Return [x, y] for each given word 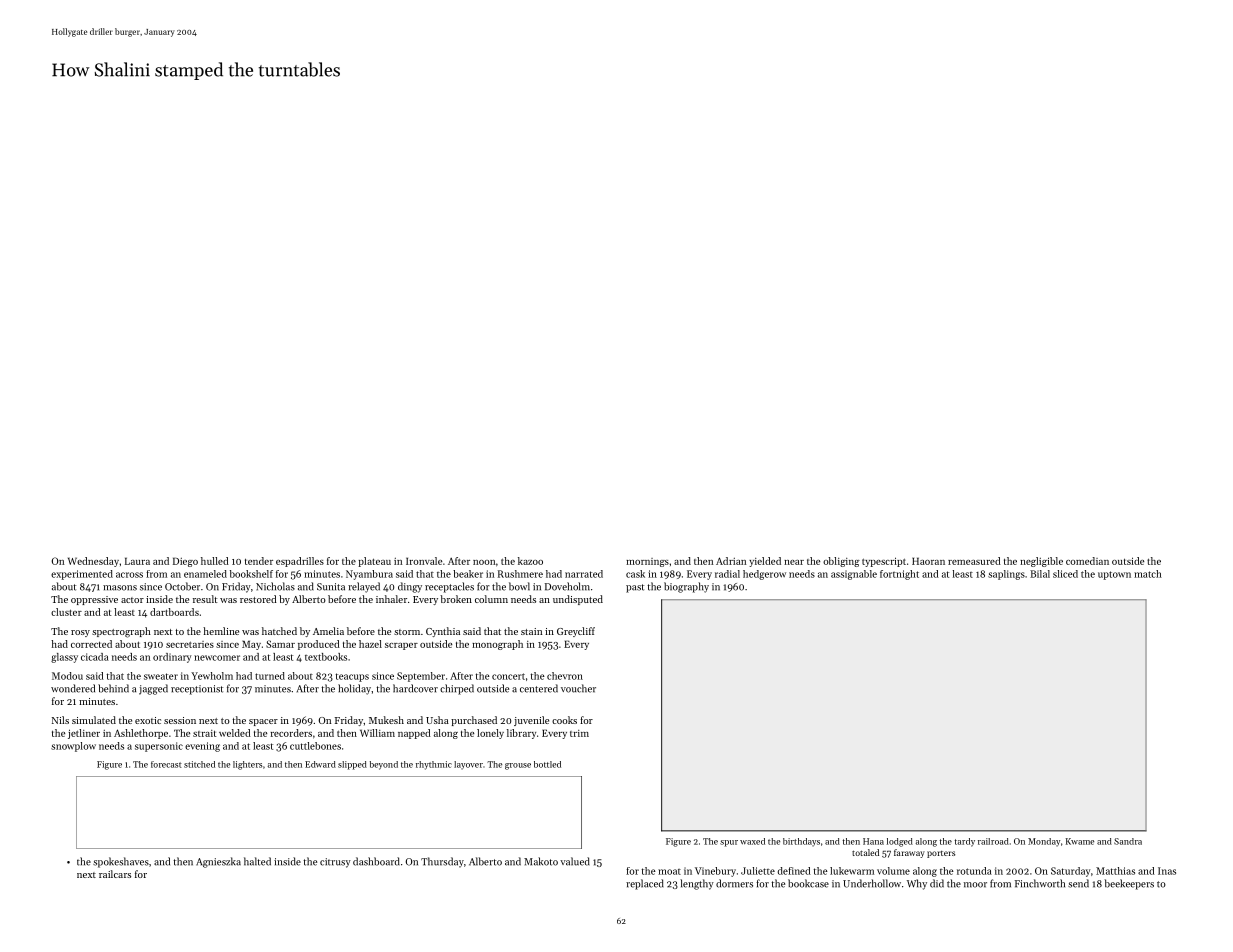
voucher [578, 688]
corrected [91, 644]
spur [729, 843]
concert [508, 676]
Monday [1044, 842]
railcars [115, 874]
